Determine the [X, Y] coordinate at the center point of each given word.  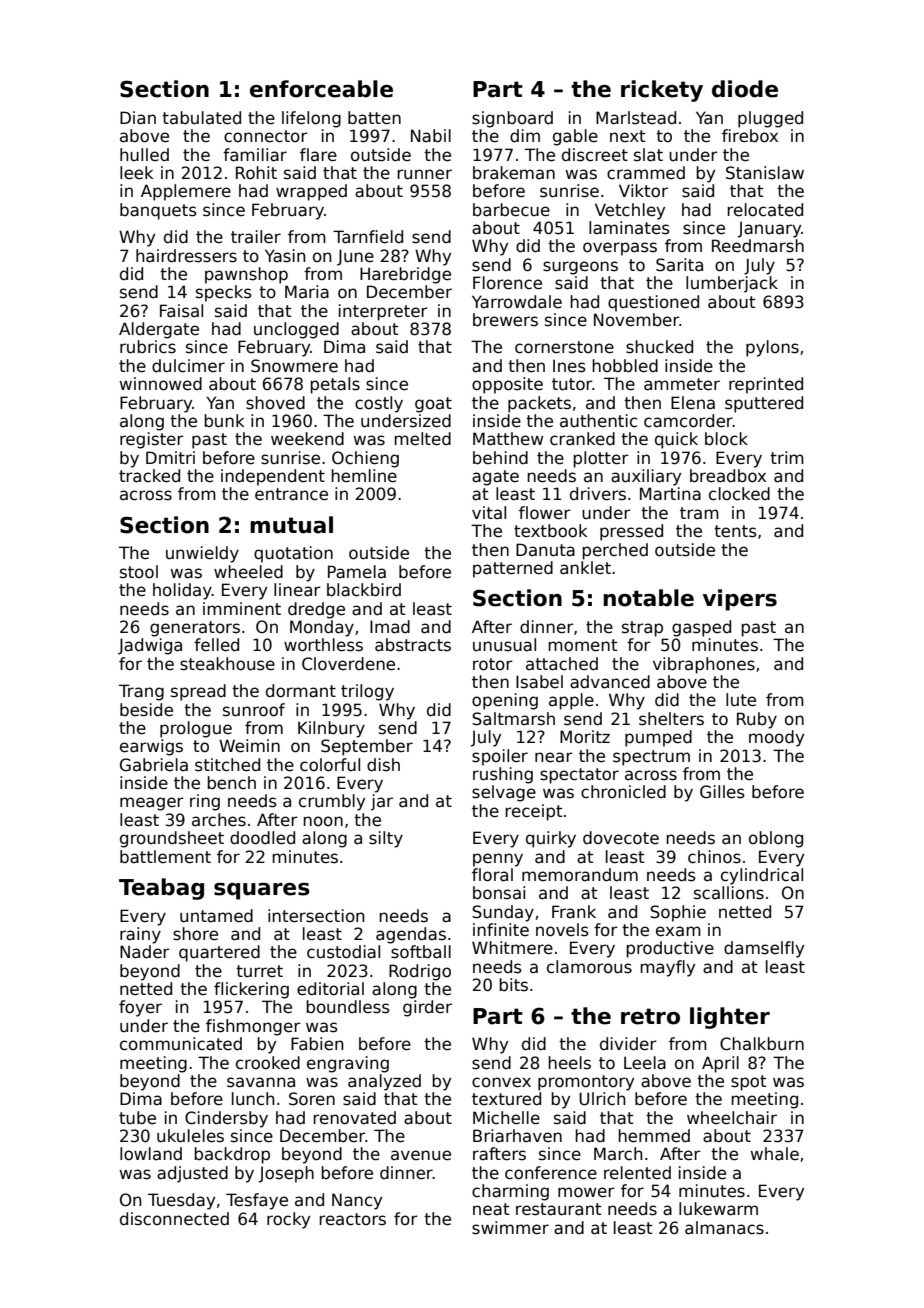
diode [745, 89]
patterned [513, 569]
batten [374, 118]
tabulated [201, 118]
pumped [658, 738]
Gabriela [154, 765]
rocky [288, 1220]
